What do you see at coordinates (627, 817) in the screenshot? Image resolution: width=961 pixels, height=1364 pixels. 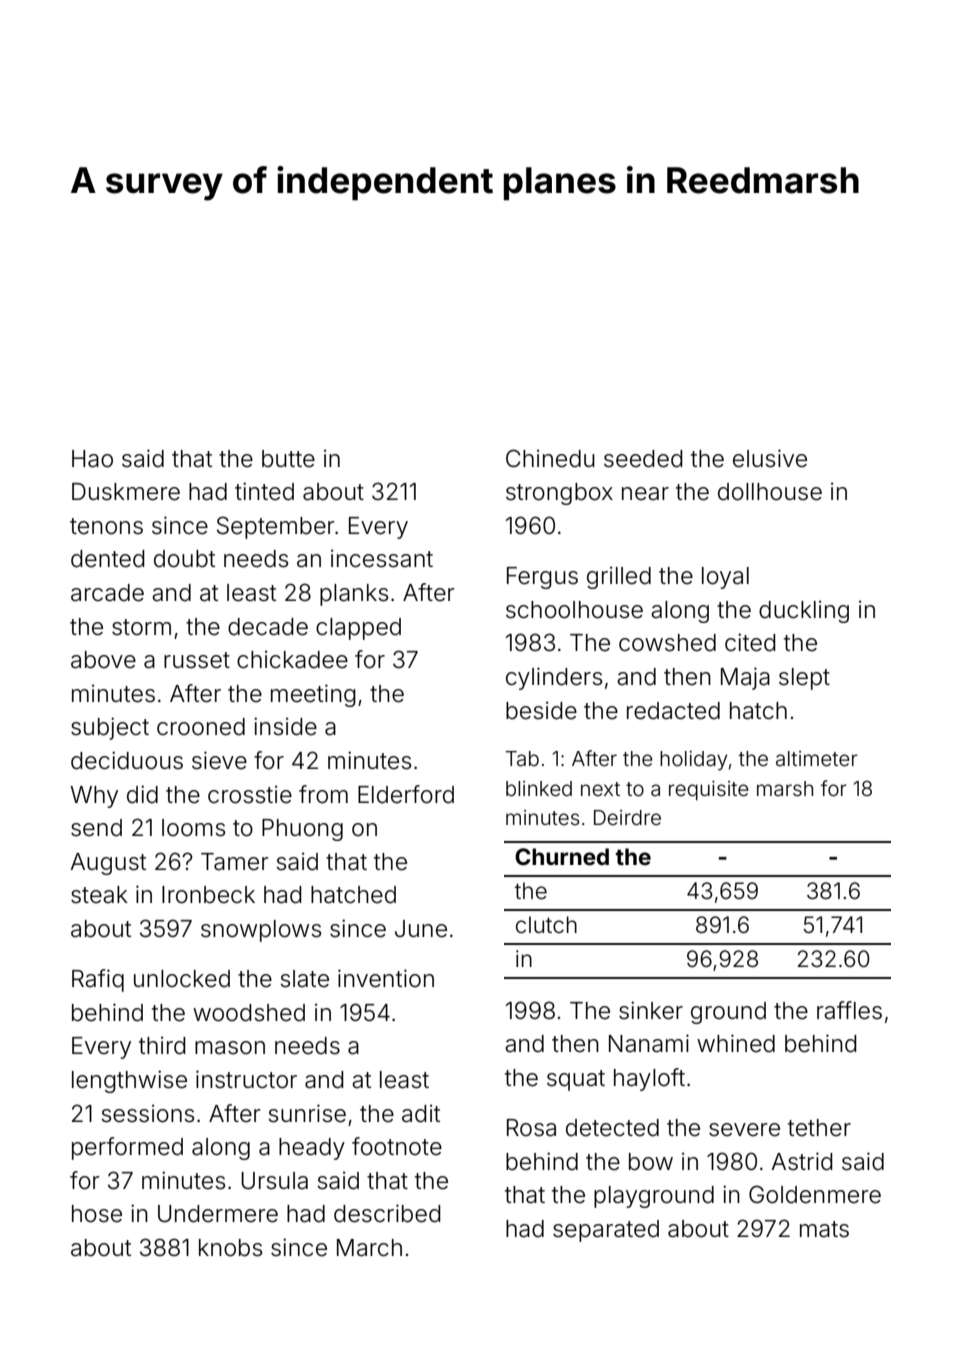 I see `Deirdre` at bounding box center [627, 817].
